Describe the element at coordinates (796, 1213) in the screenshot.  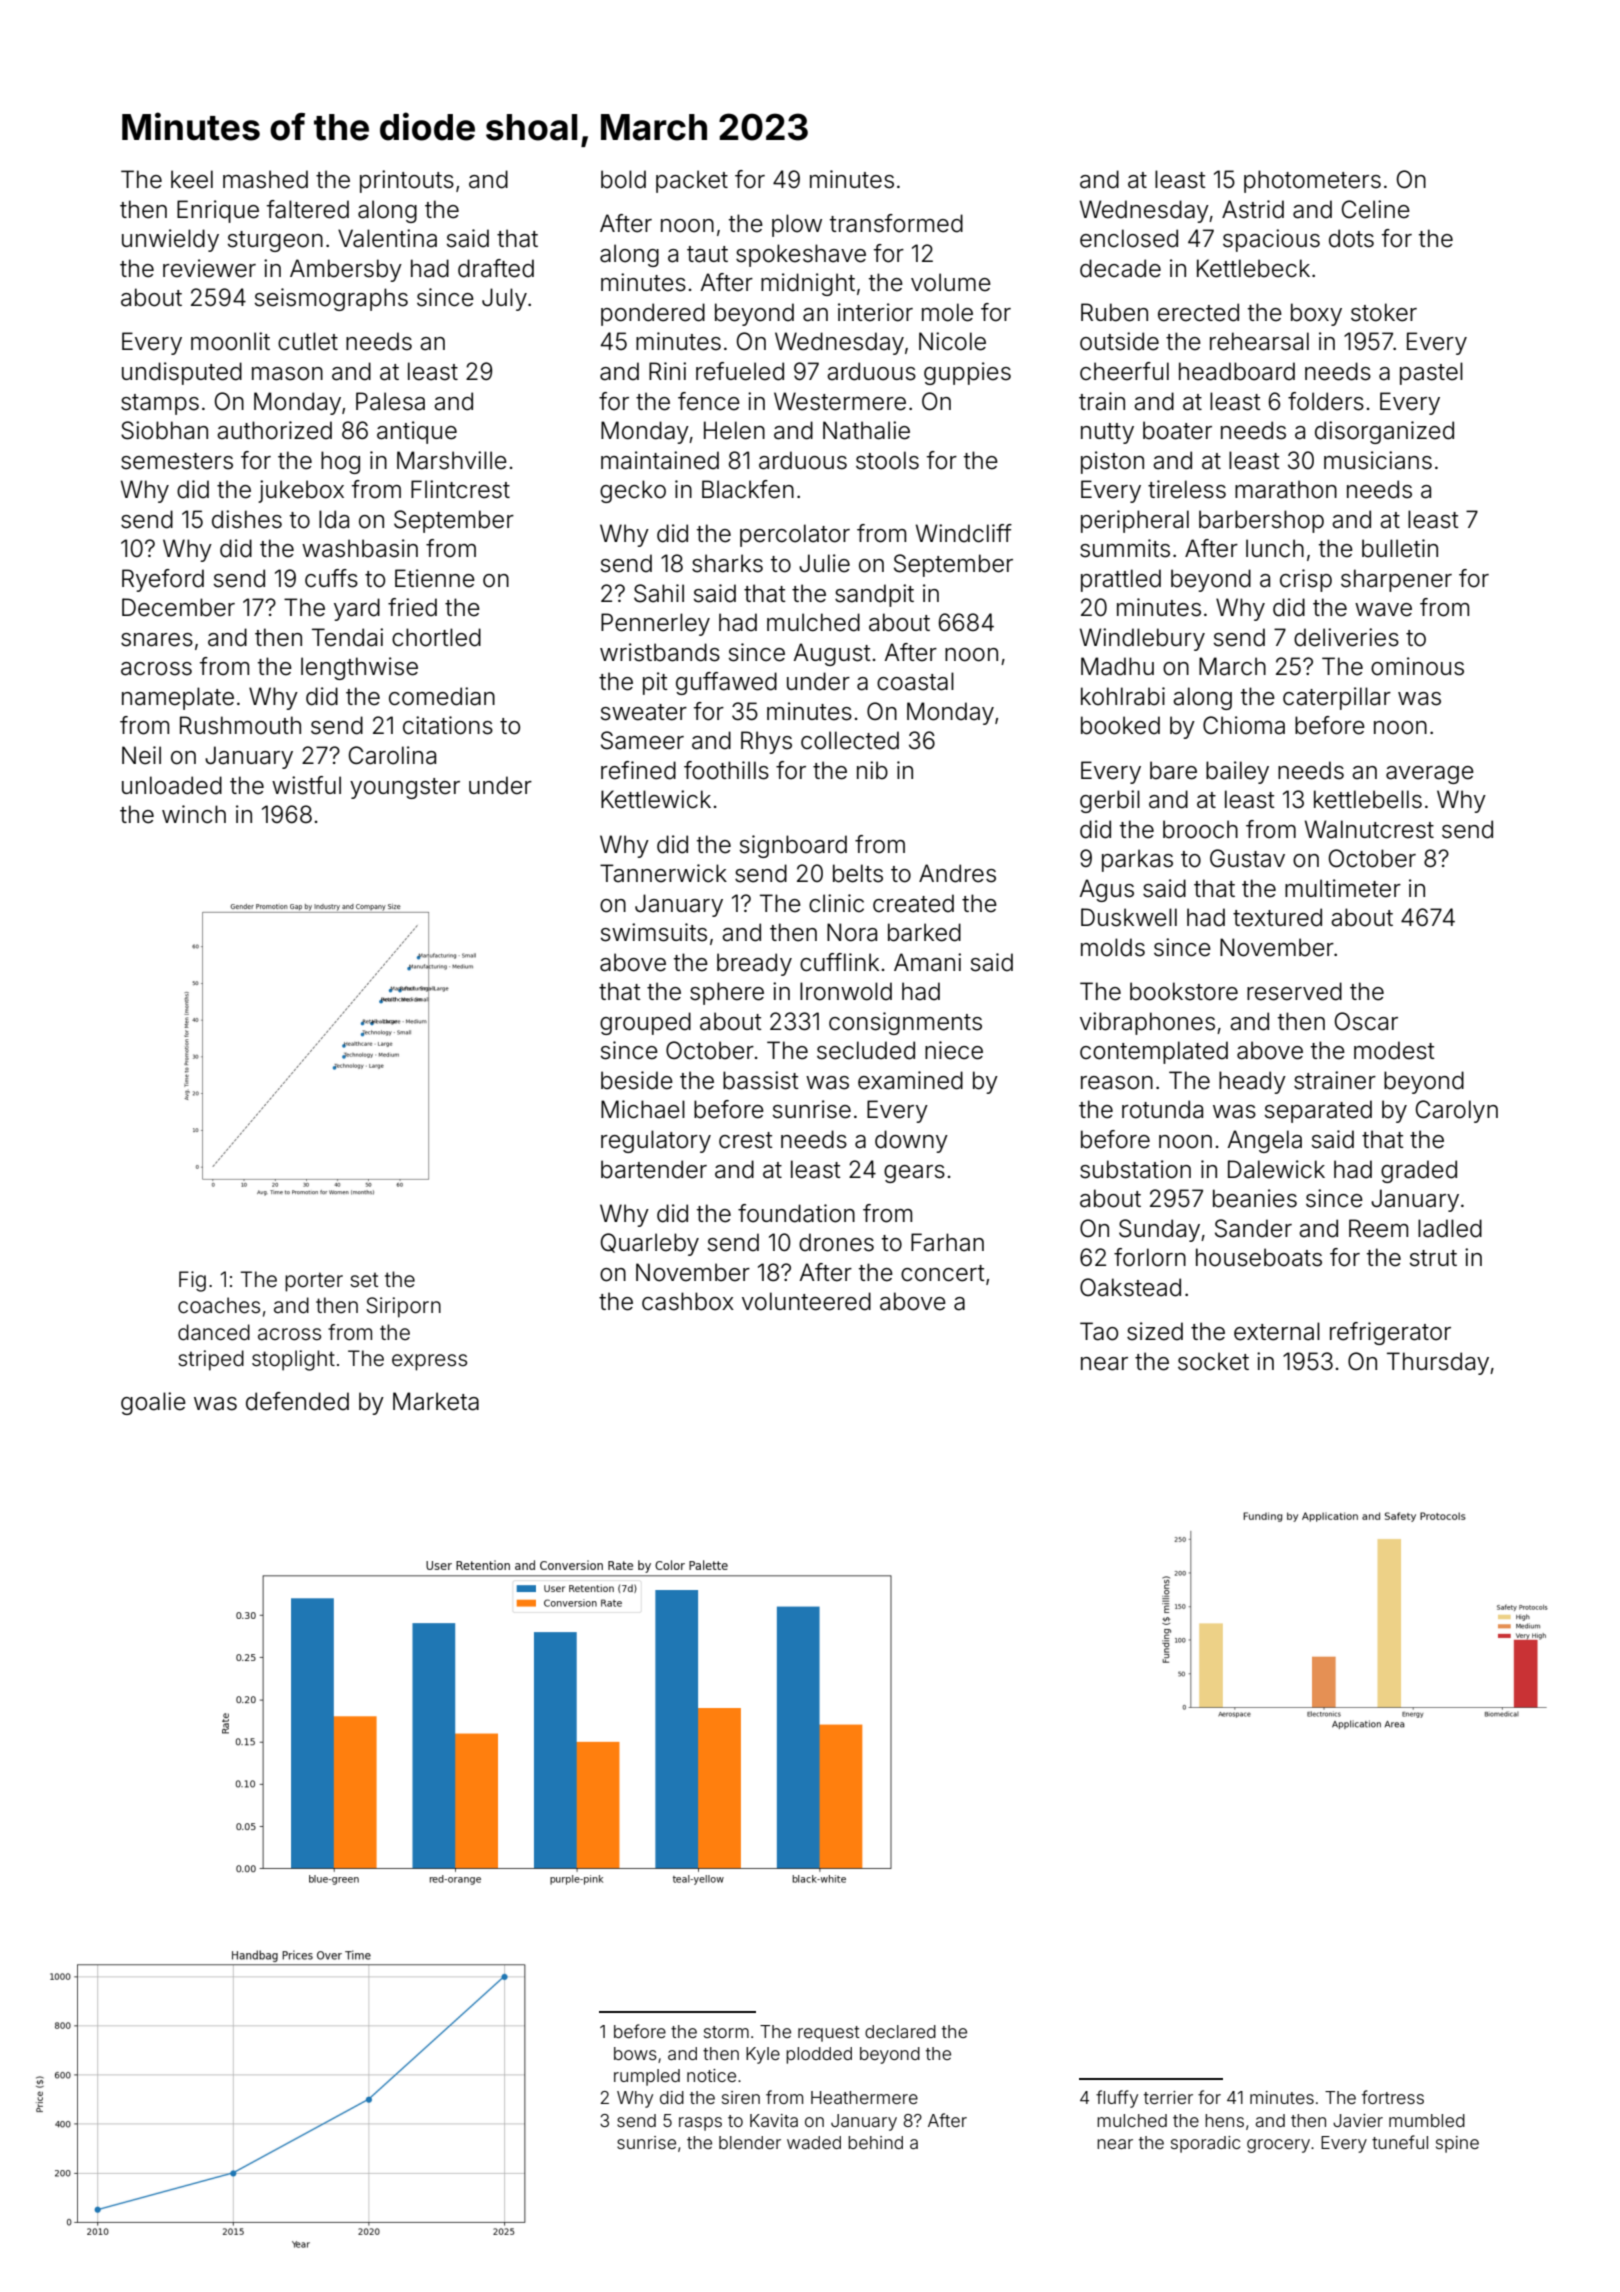
I see `foundation` at that location.
